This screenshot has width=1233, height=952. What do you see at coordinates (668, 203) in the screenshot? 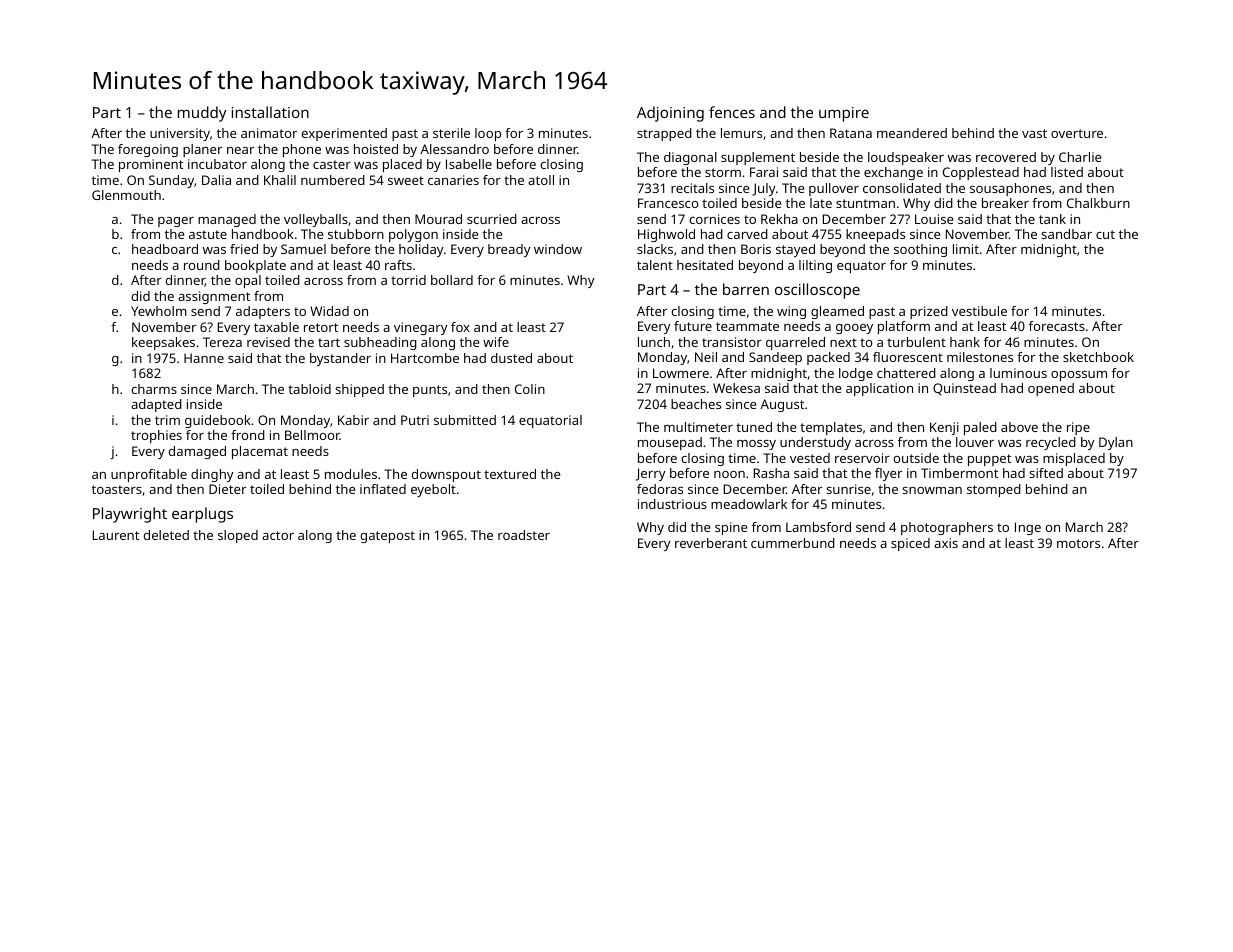
I see `Francesco` at bounding box center [668, 203].
